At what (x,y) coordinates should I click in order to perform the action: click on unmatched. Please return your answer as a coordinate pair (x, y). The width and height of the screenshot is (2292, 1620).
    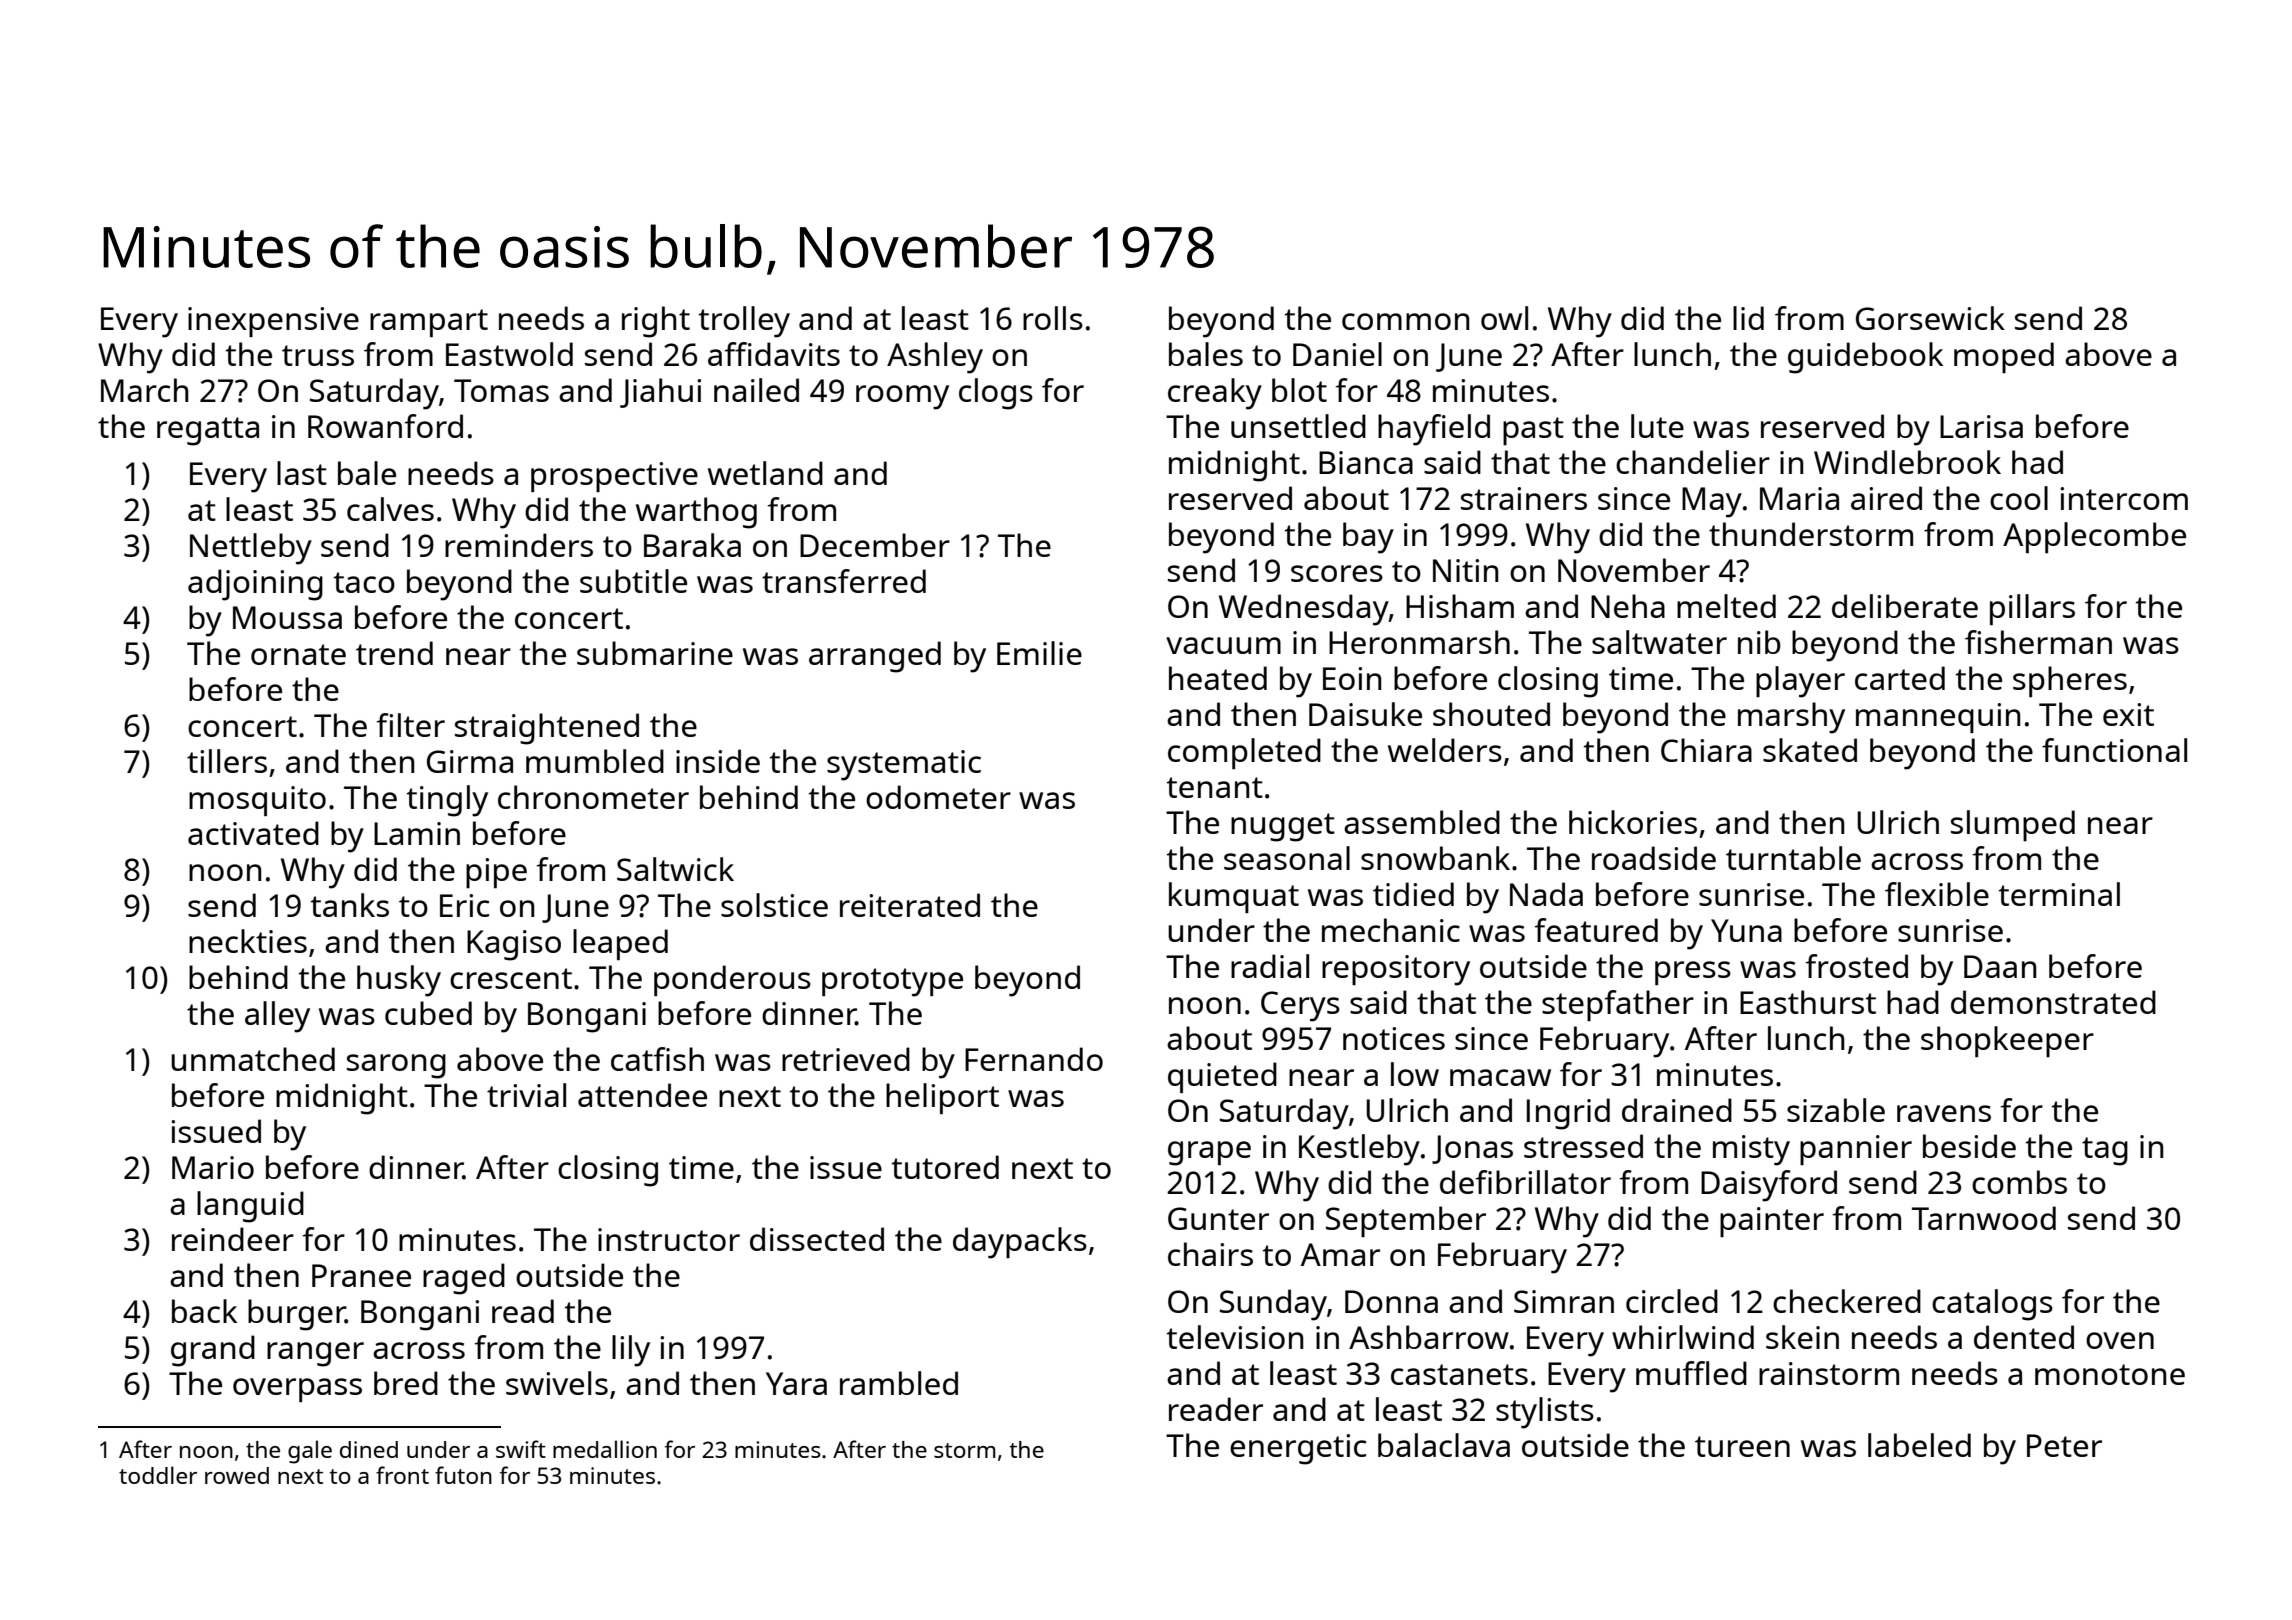
    Looking at the image, I should click on (253, 1059).
